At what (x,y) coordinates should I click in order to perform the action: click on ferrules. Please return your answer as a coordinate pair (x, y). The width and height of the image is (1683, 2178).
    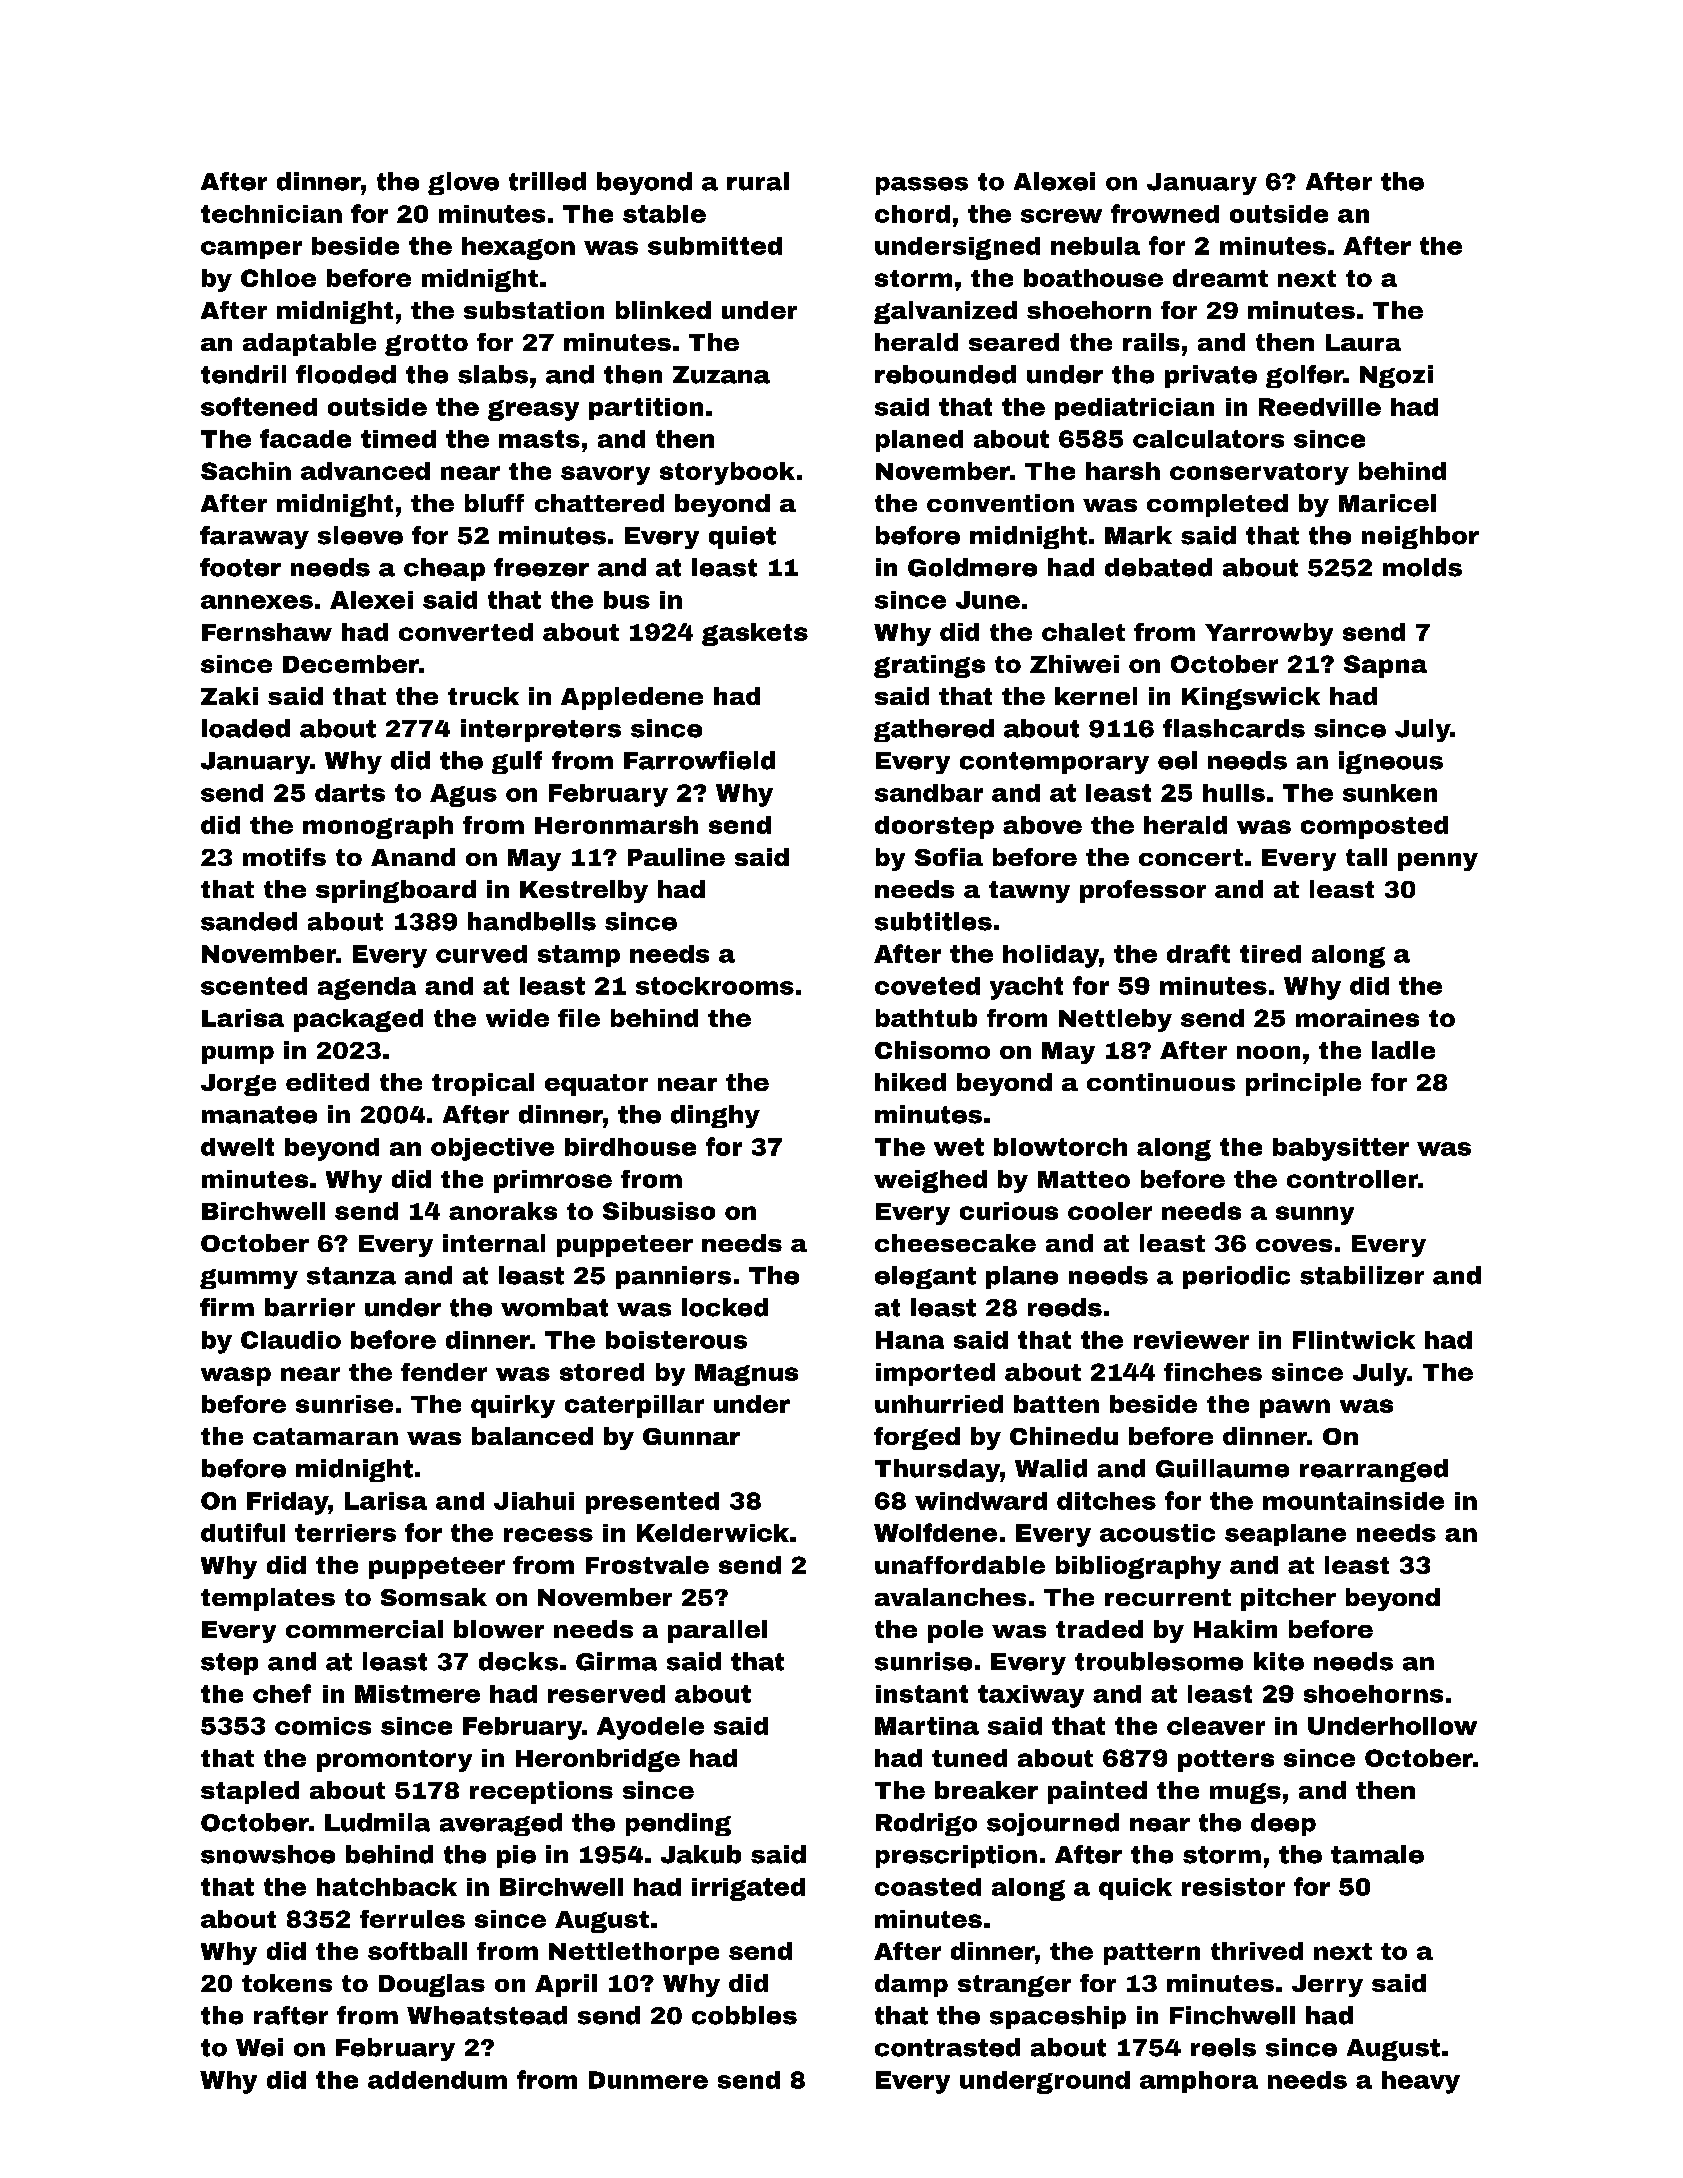
    Looking at the image, I should click on (412, 1919).
